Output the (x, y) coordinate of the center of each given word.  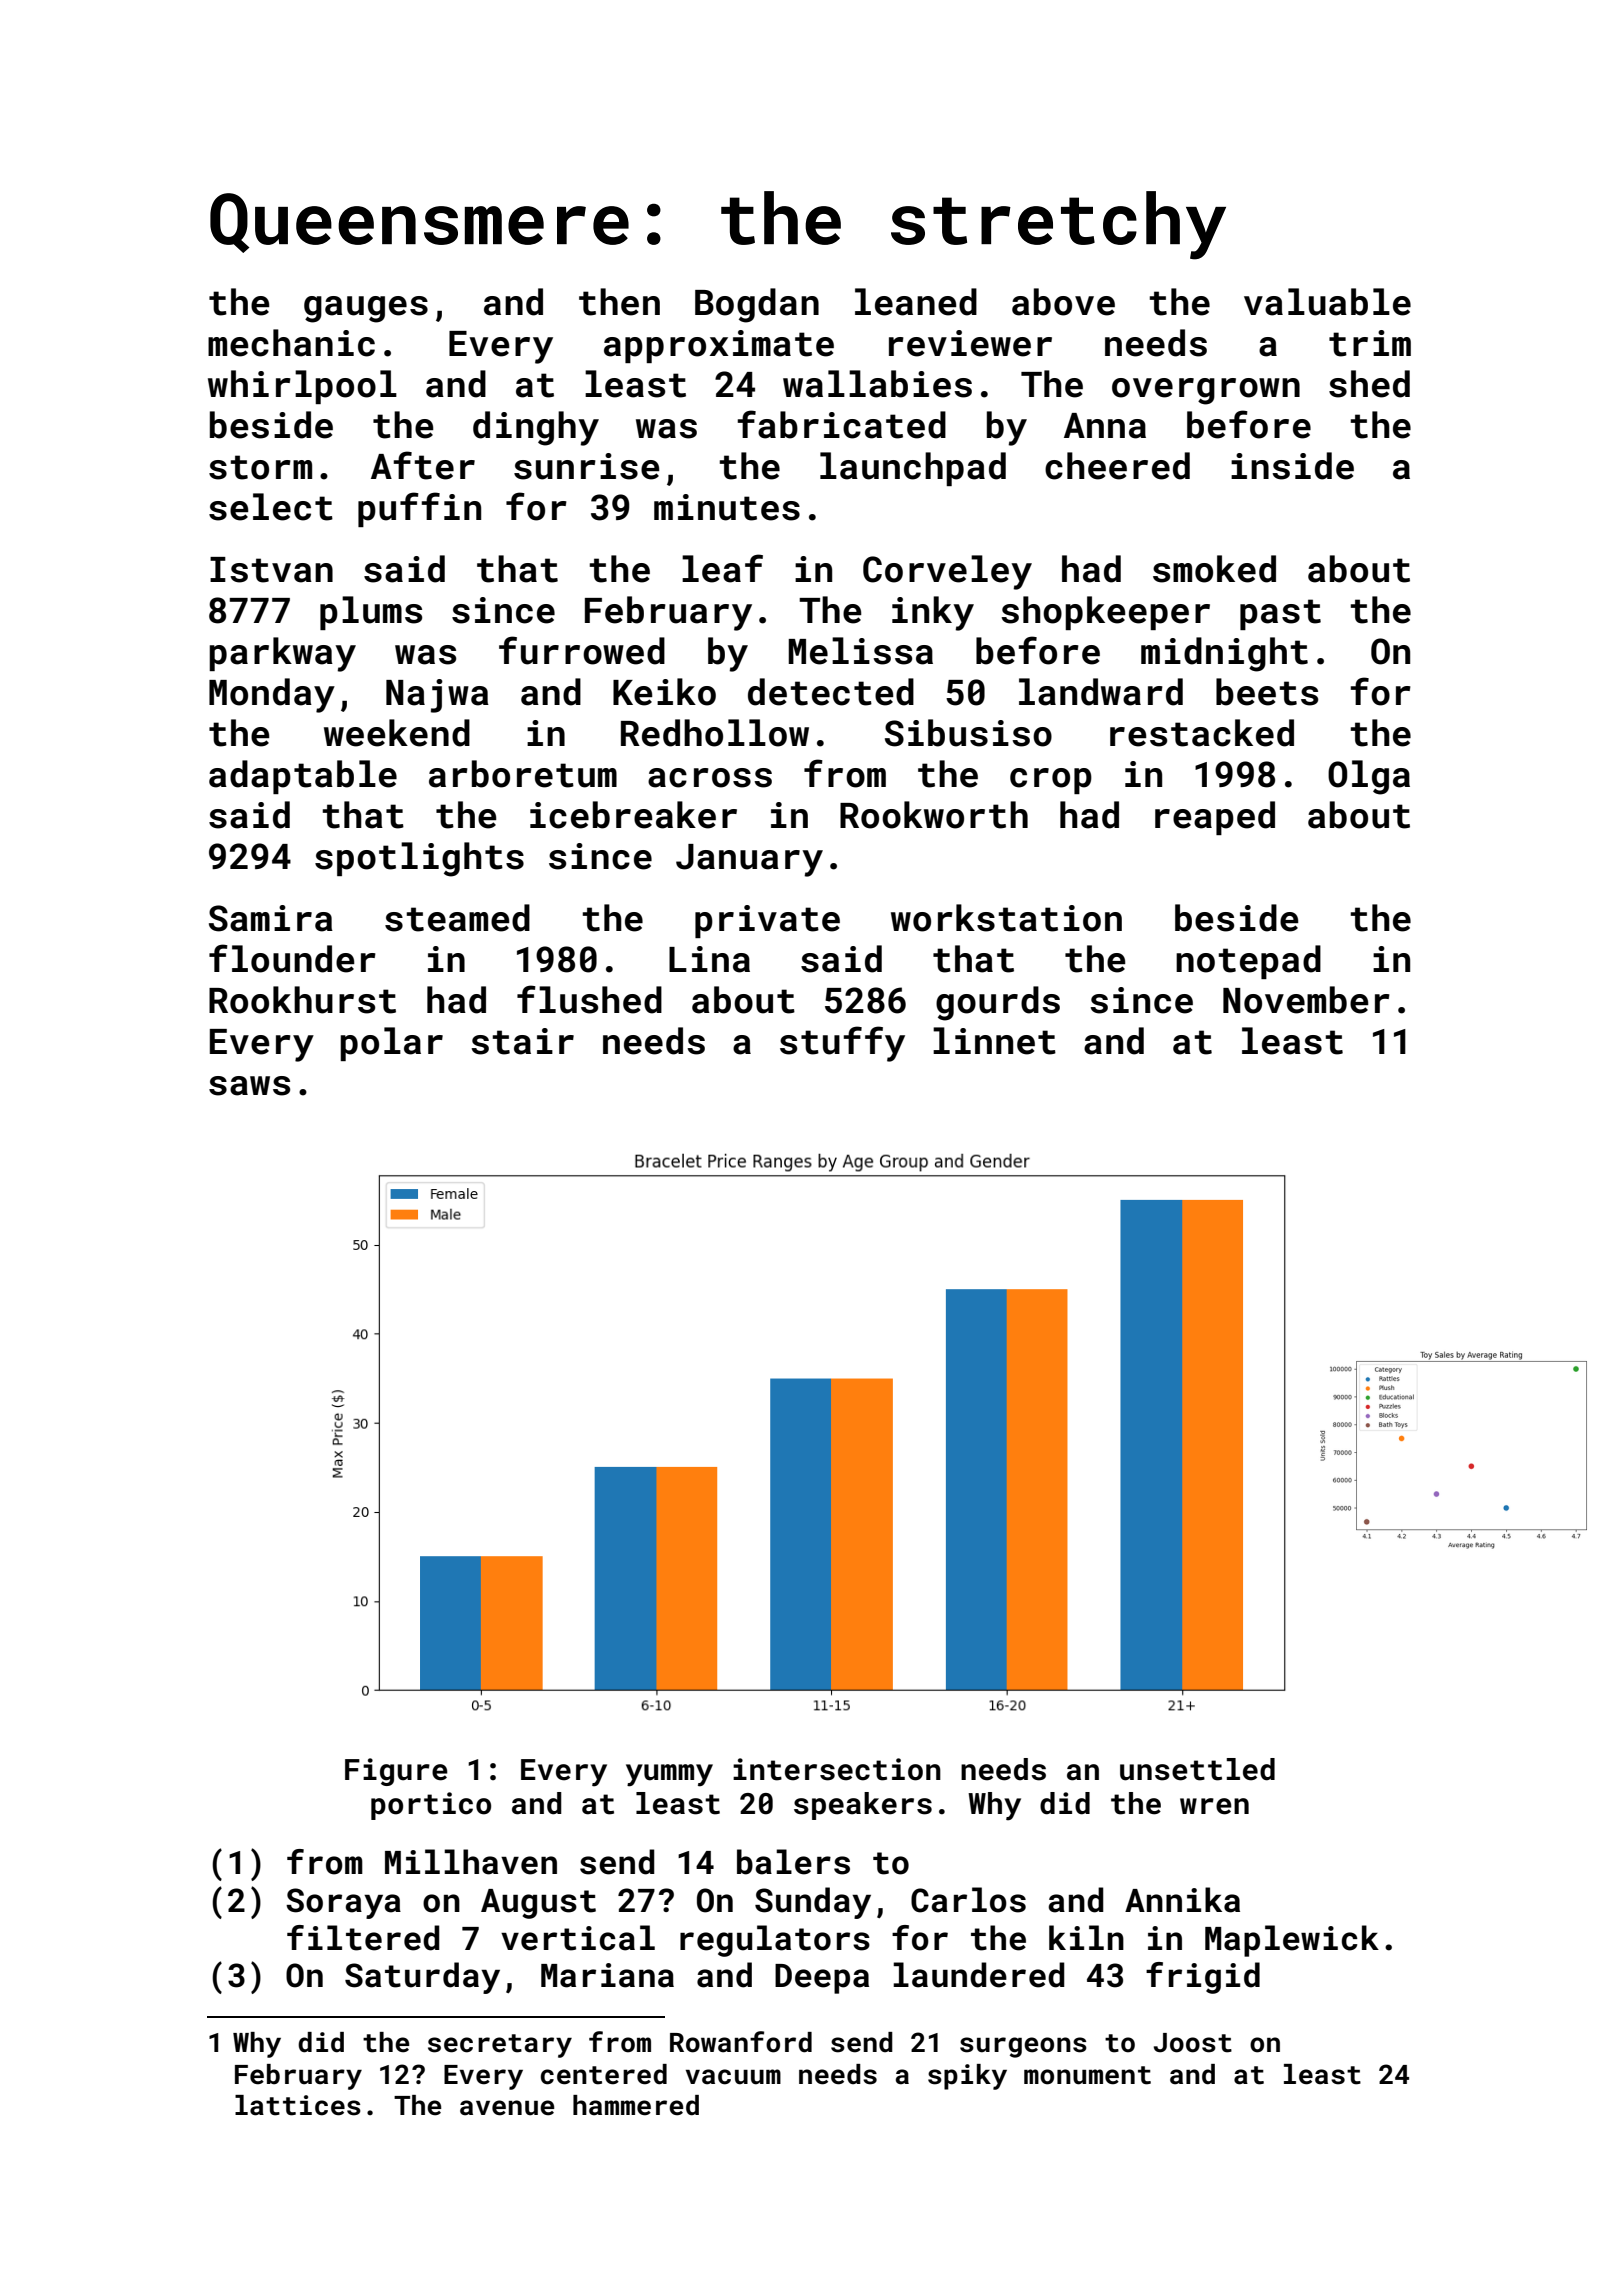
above (1063, 302)
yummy (669, 1775)
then (619, 302)
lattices (298, 2105)
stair (522, 1041)
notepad (1248, 962)
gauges (366, 309)
